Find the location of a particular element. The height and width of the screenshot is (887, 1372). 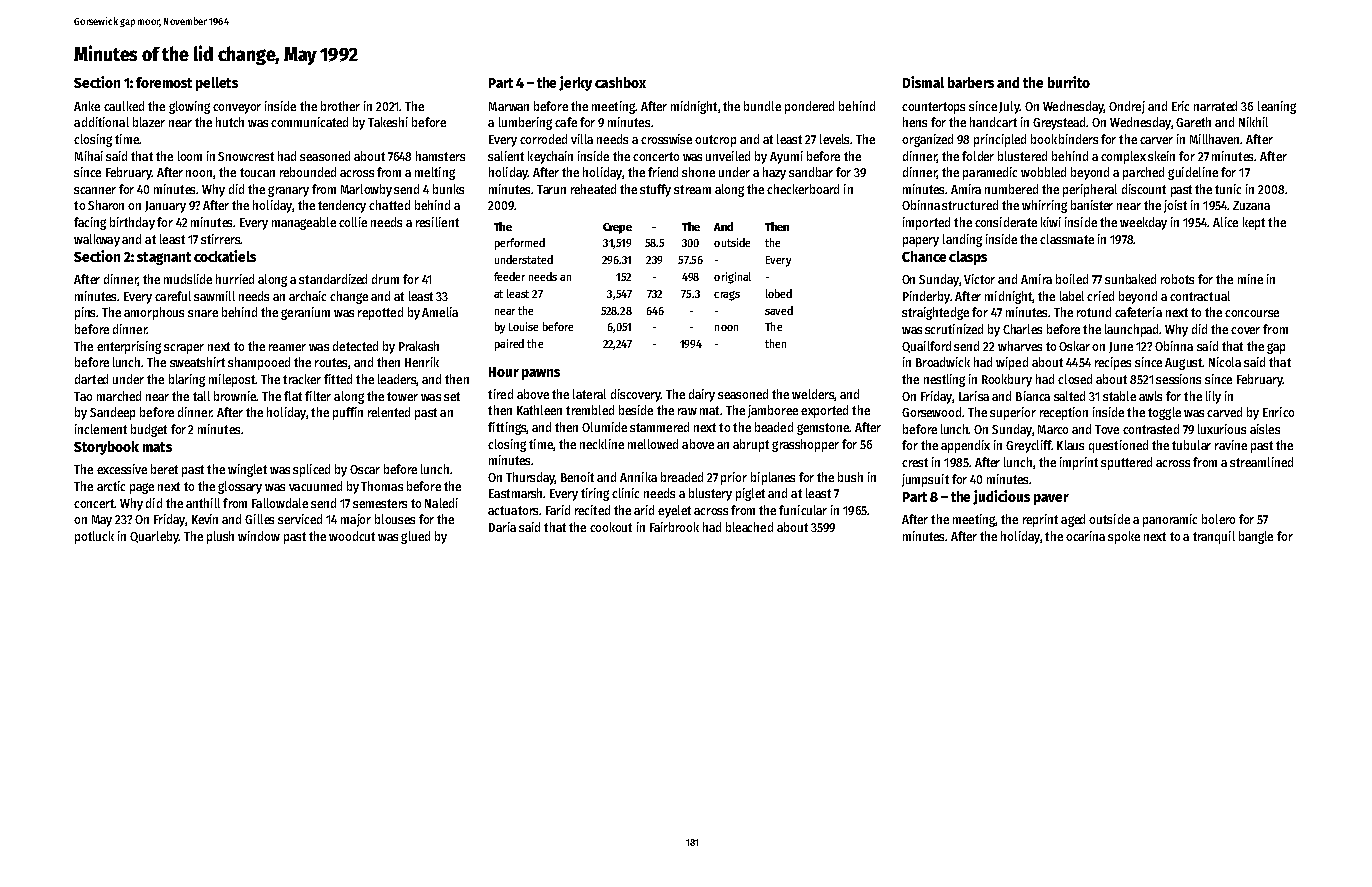

lily is located at coordinates (1213, 397).
